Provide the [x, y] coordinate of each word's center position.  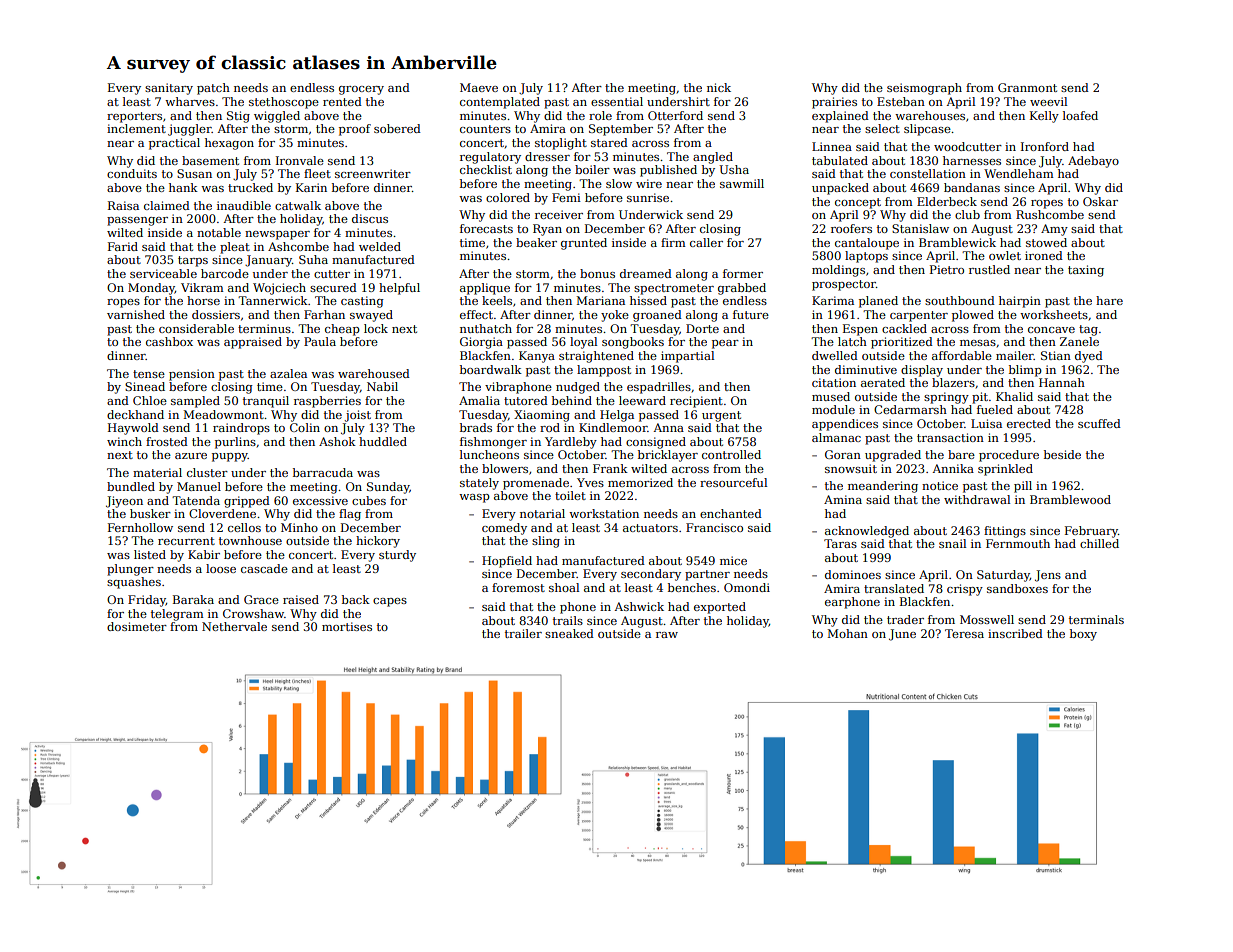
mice [733, 560]
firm [673, 242]
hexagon [229, 144]
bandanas [972, 187]
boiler [592, 169]
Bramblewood [1070, 499]
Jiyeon [124, 502]
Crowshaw [253, 613]
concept [858, 203]
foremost [518, 587]
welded [380, 246]
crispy [965, 590]
